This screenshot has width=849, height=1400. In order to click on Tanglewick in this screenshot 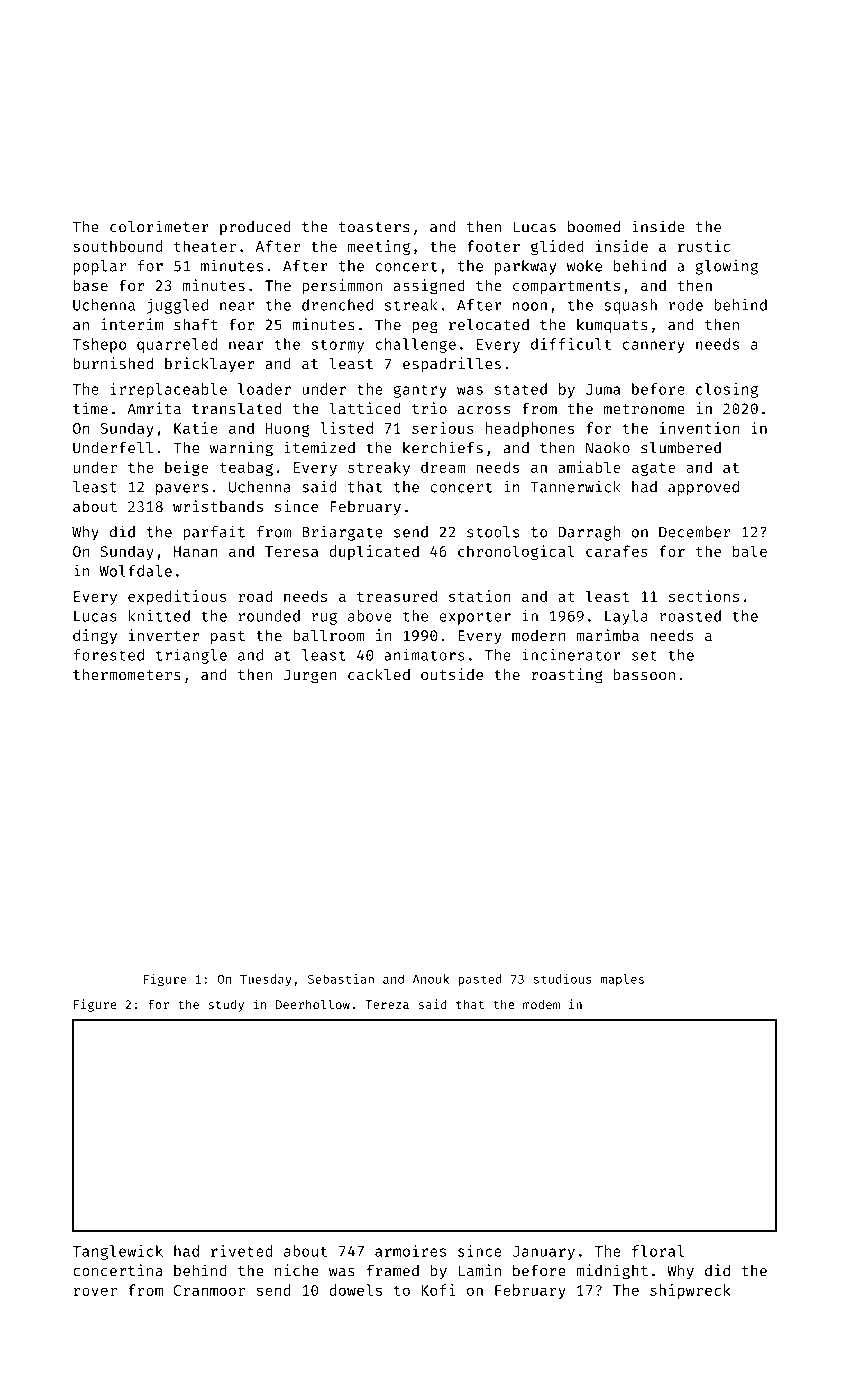, I will do `click(118, 1252)`.
